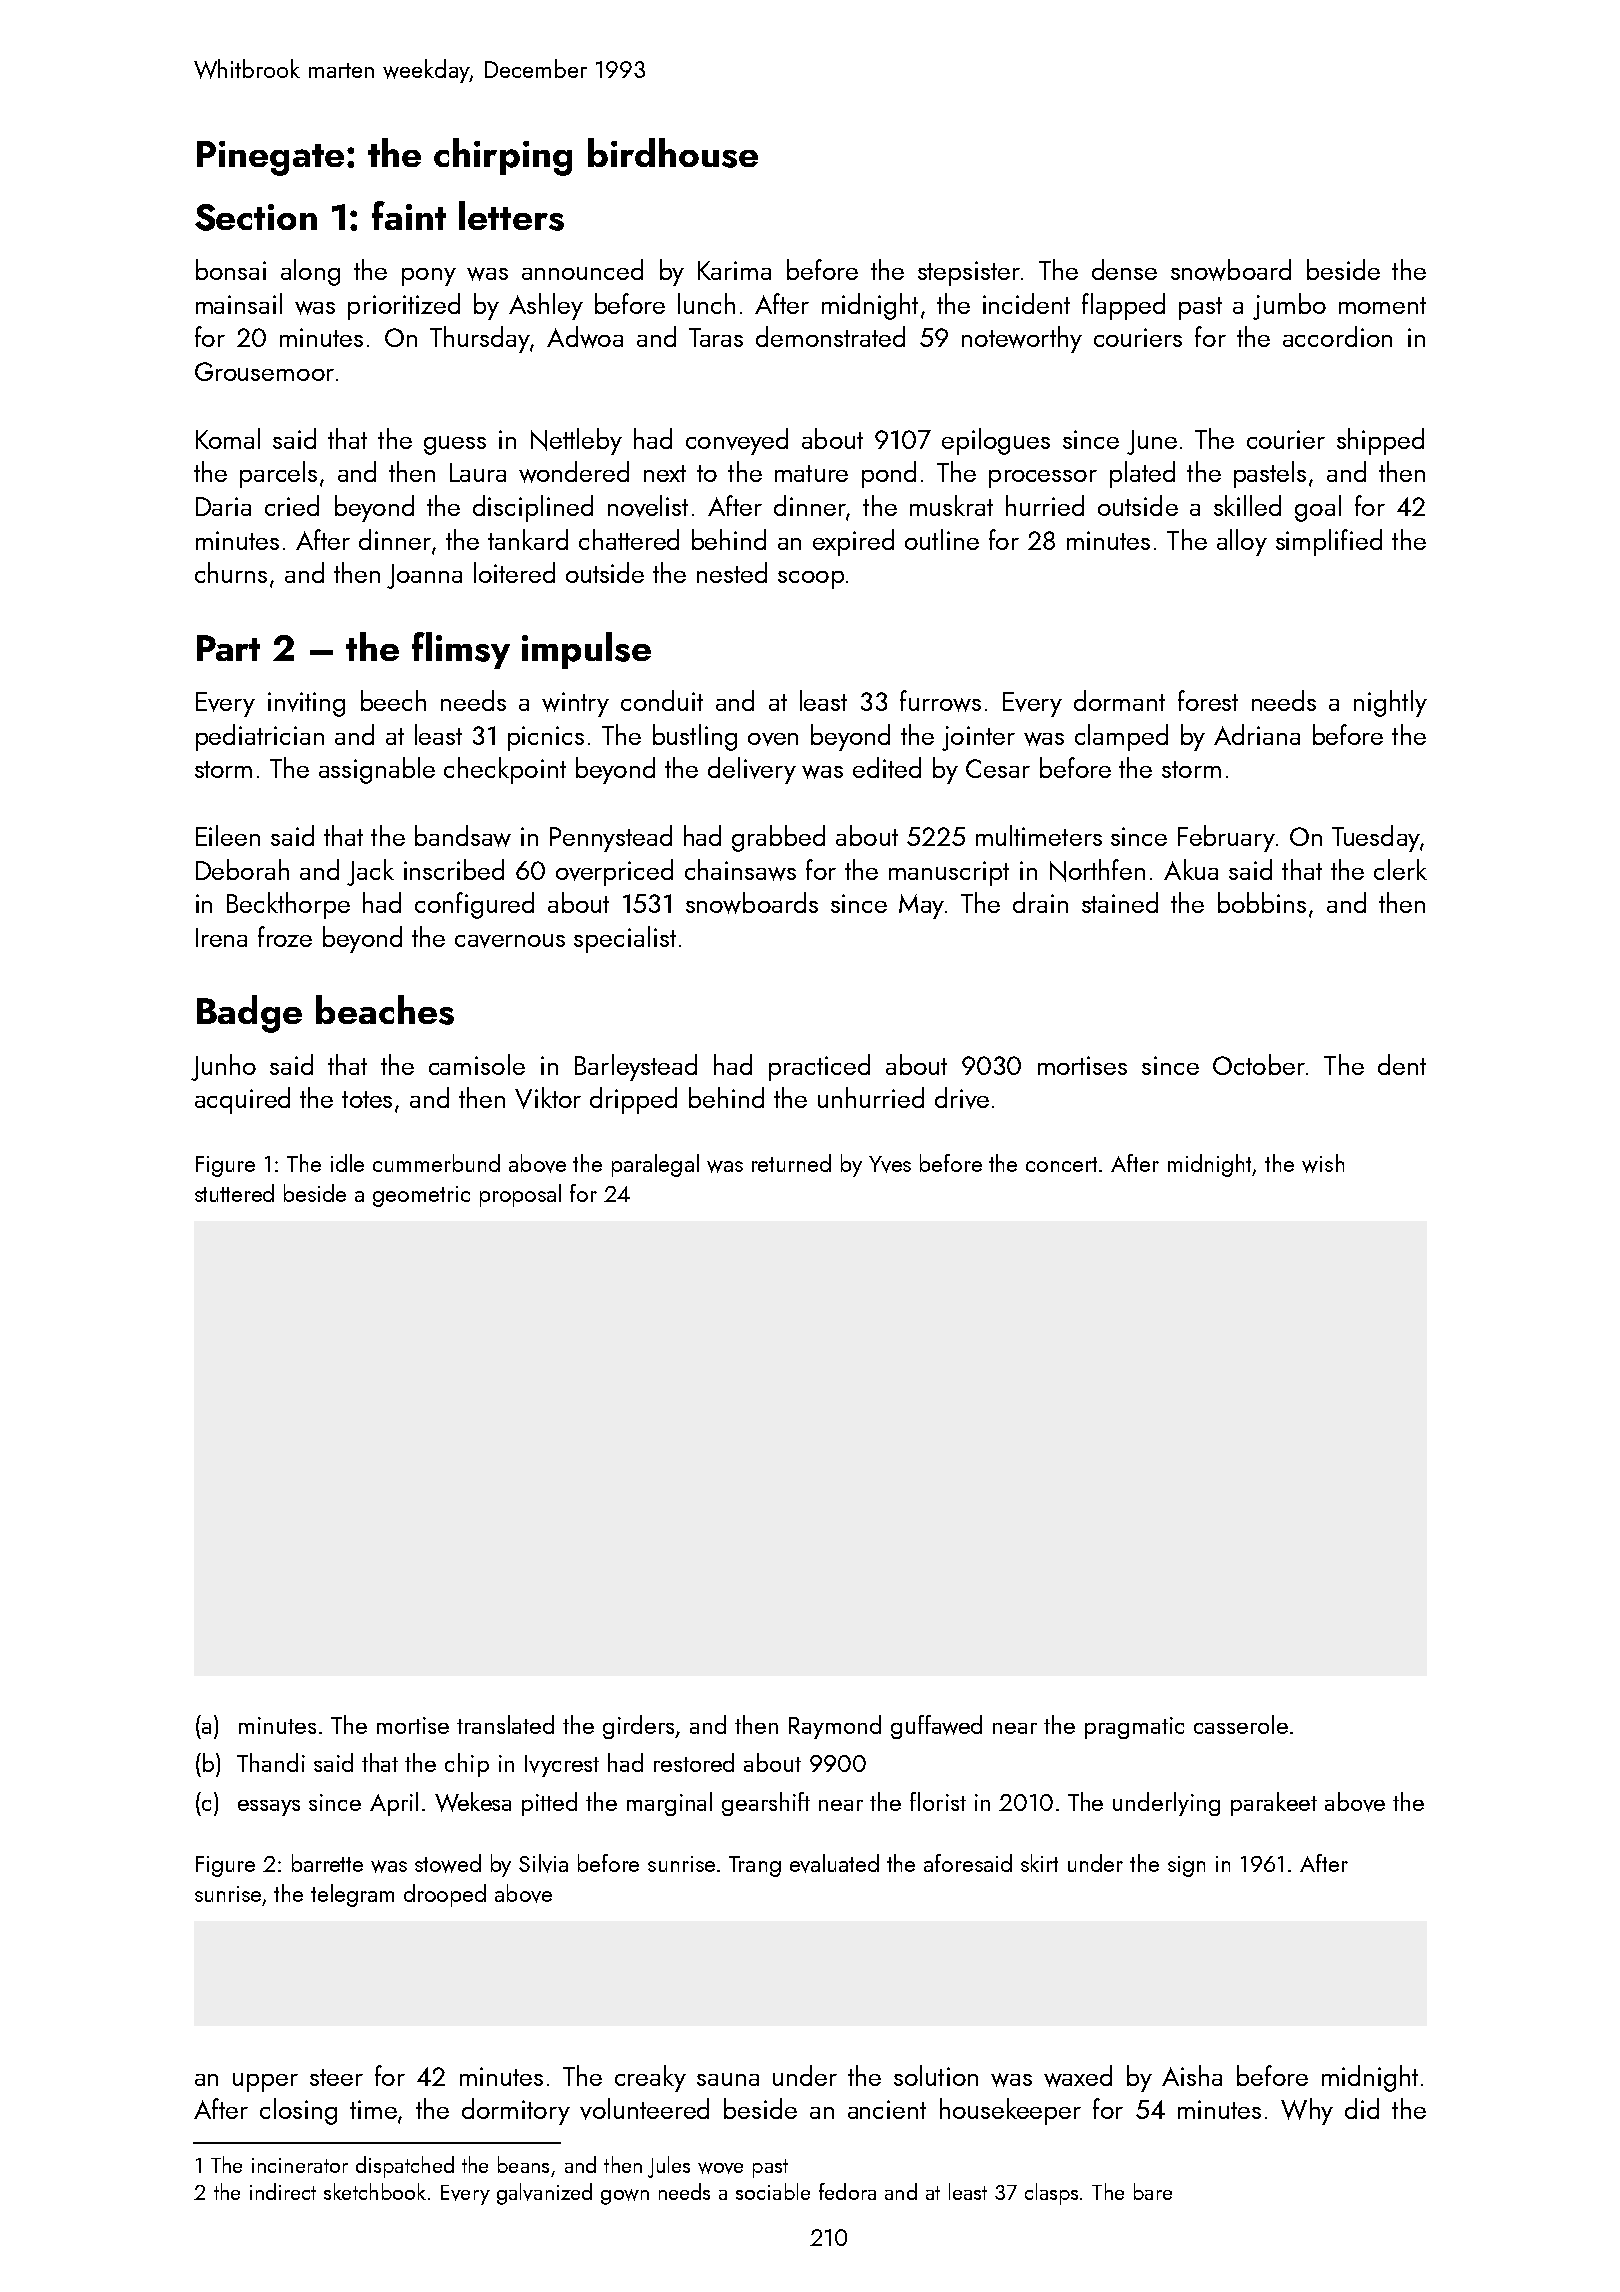  I want to click on stepsister, so click(969, 273).
